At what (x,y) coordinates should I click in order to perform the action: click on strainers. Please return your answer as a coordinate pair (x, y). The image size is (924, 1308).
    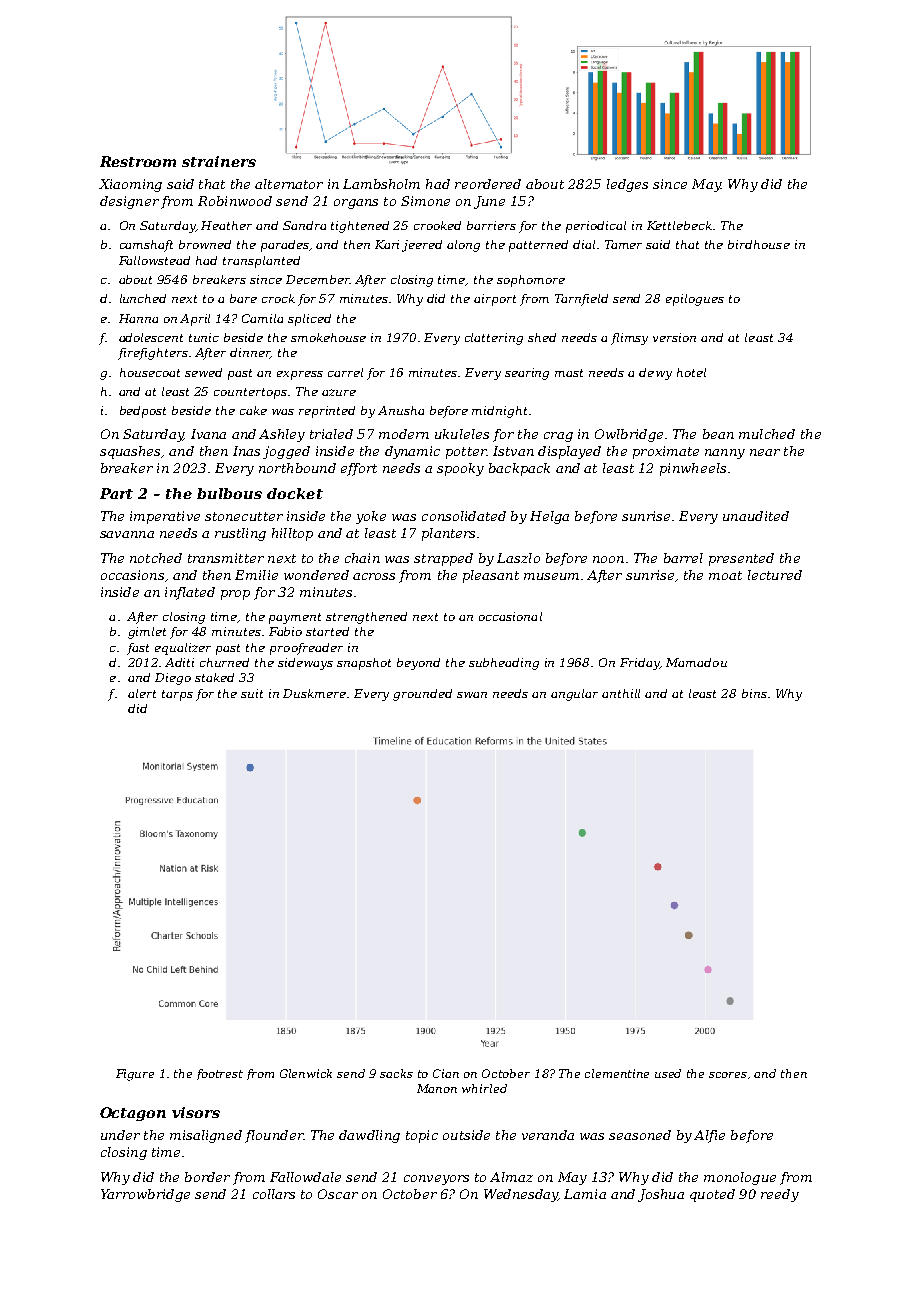
    Looking at the image, I should click on (219, 161).
